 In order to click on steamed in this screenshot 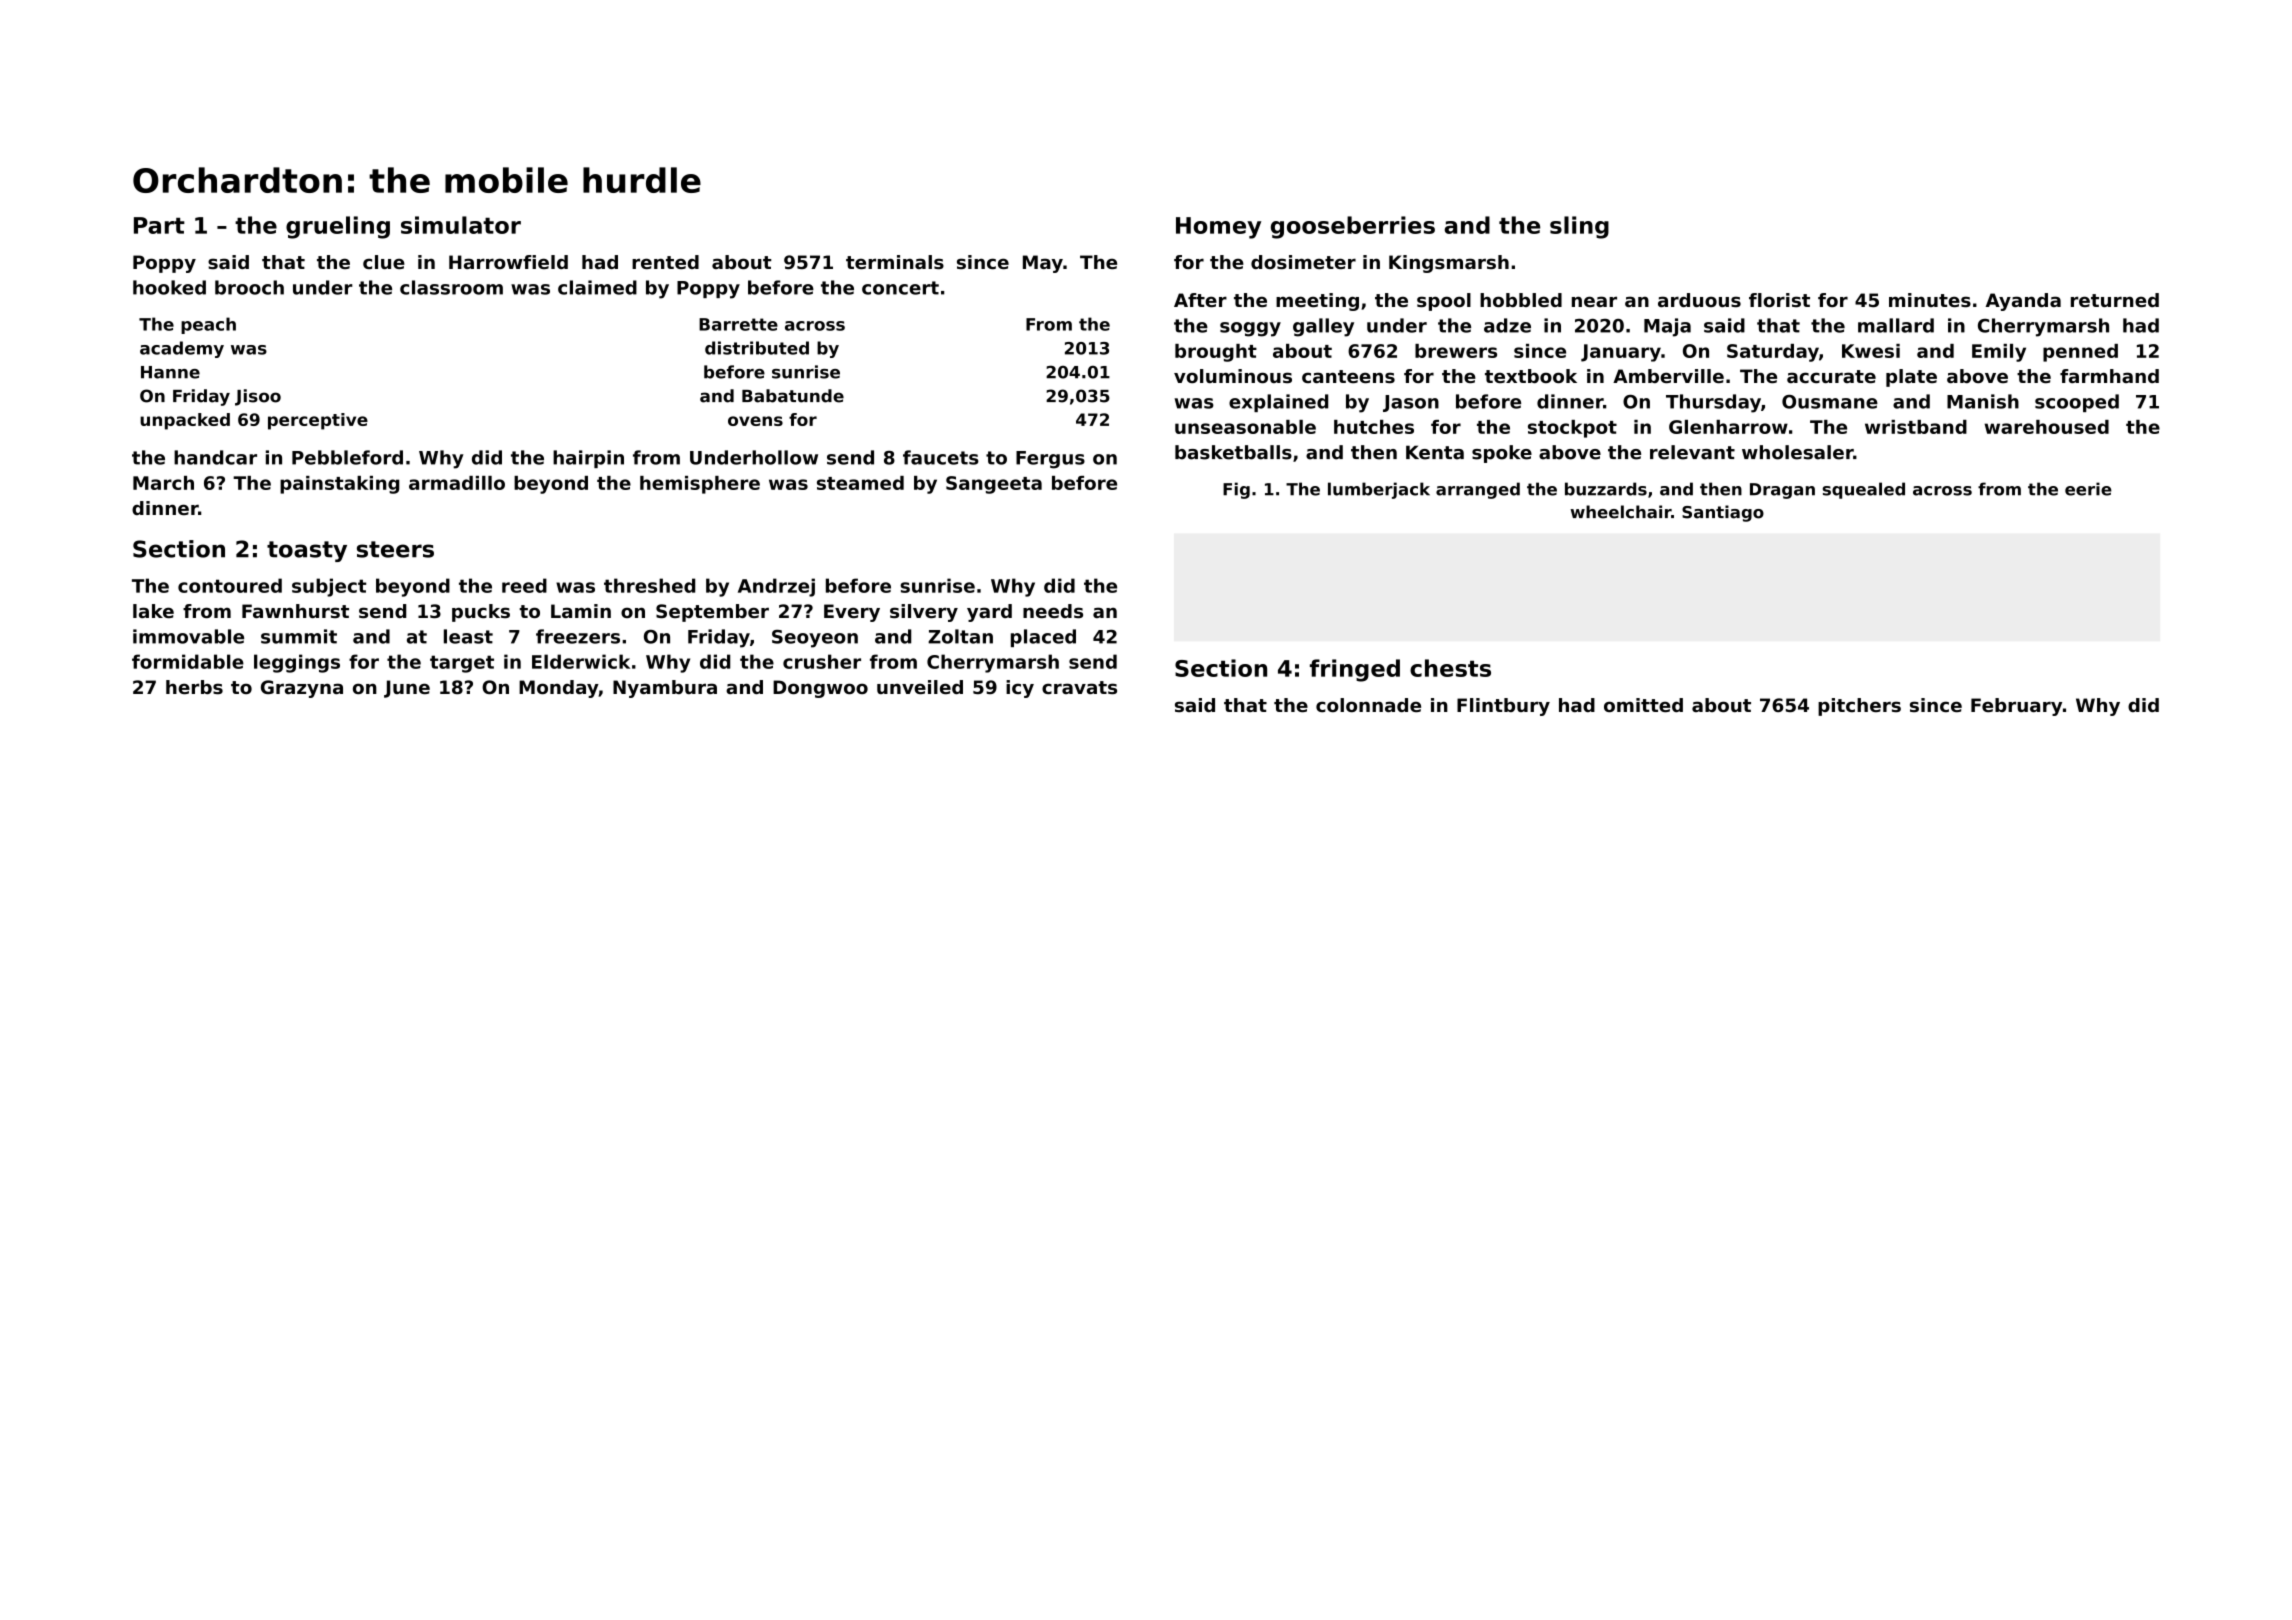, I will do `click(860, 483)`.
